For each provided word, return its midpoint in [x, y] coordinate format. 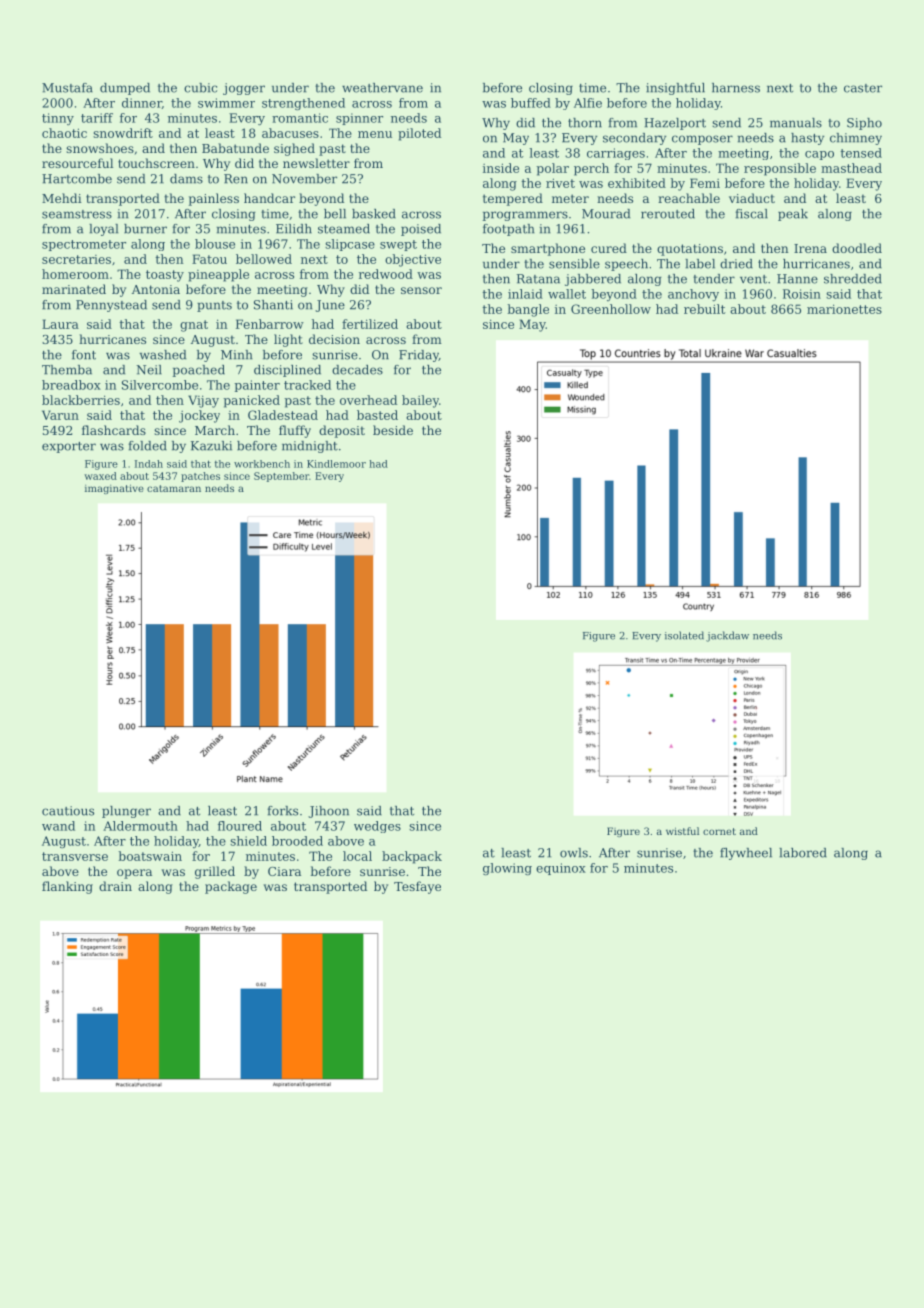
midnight [310, 447]
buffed [531, 103]
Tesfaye [417, 887]
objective [413, 260]
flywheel [746, 854]
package [231, 887]
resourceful [77, 163]
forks [283, 811]
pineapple [218, 275]
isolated [684, 635]
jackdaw [727, 636]
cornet [719, 831]
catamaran [174, 488]
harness [736, 88]
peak [793, 215]
